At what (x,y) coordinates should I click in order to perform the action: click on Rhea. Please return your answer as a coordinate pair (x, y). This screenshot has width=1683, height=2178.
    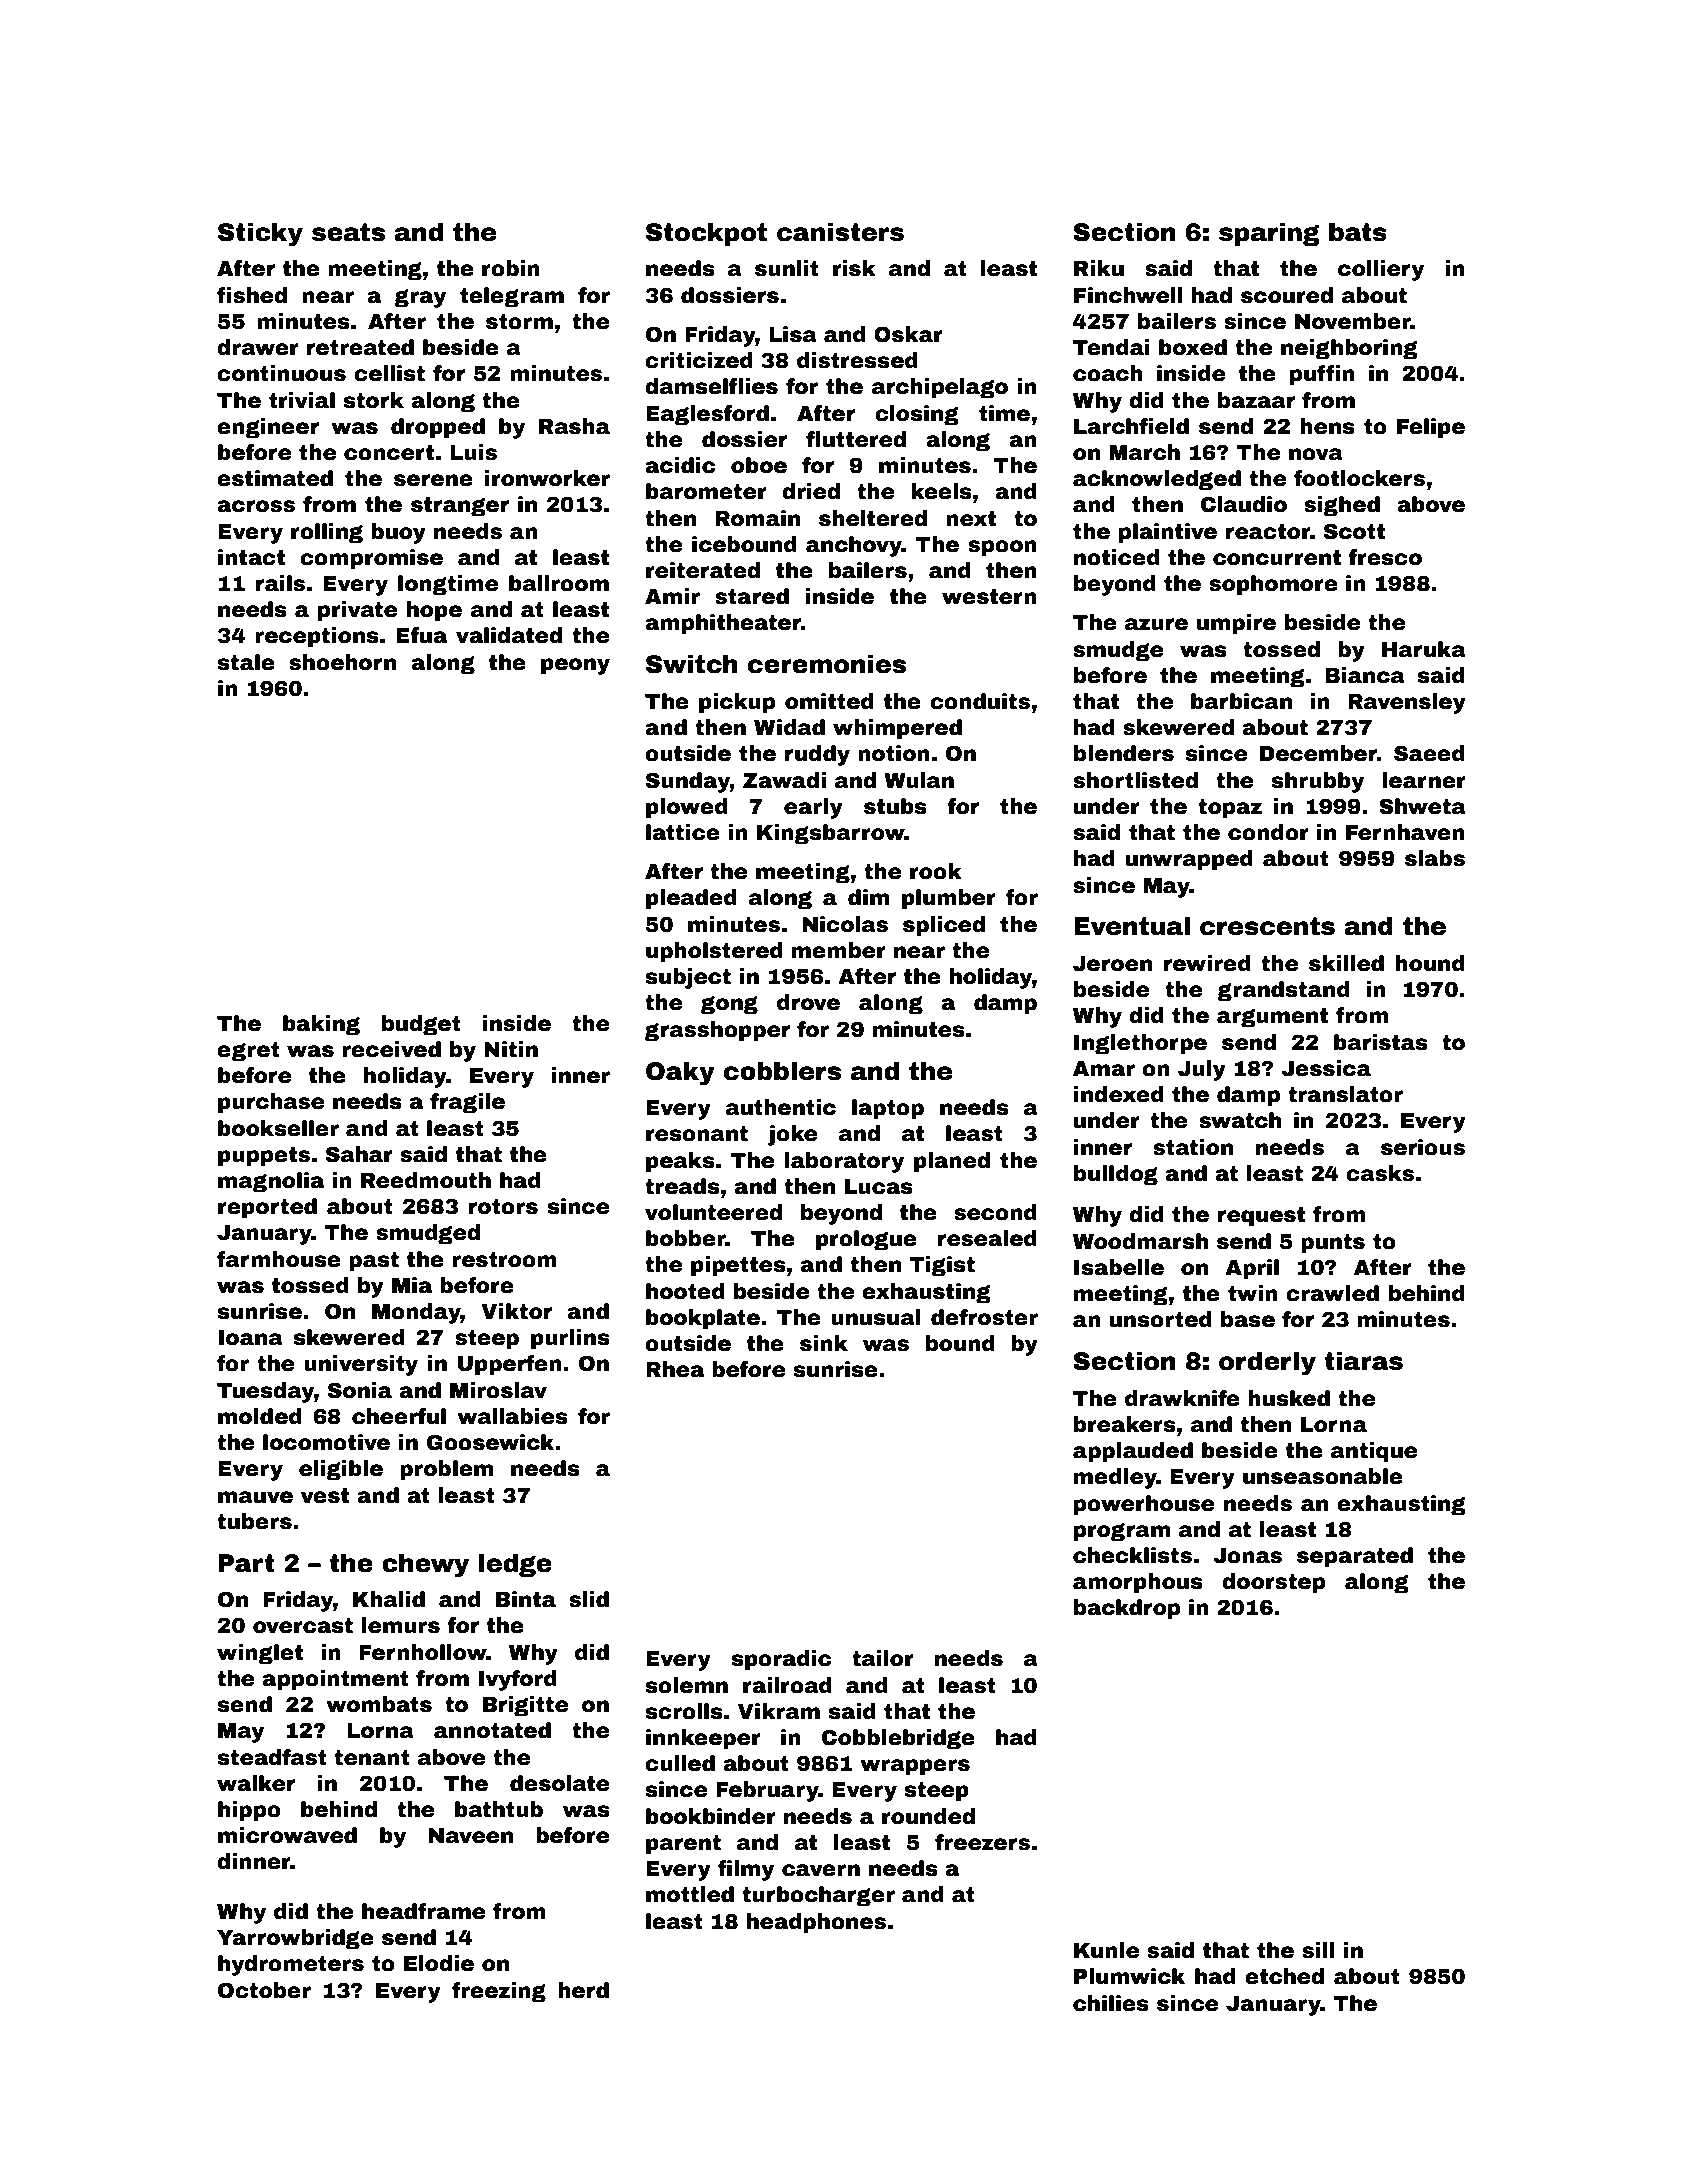
    Looking at the image, I should click on (675, 1369).
